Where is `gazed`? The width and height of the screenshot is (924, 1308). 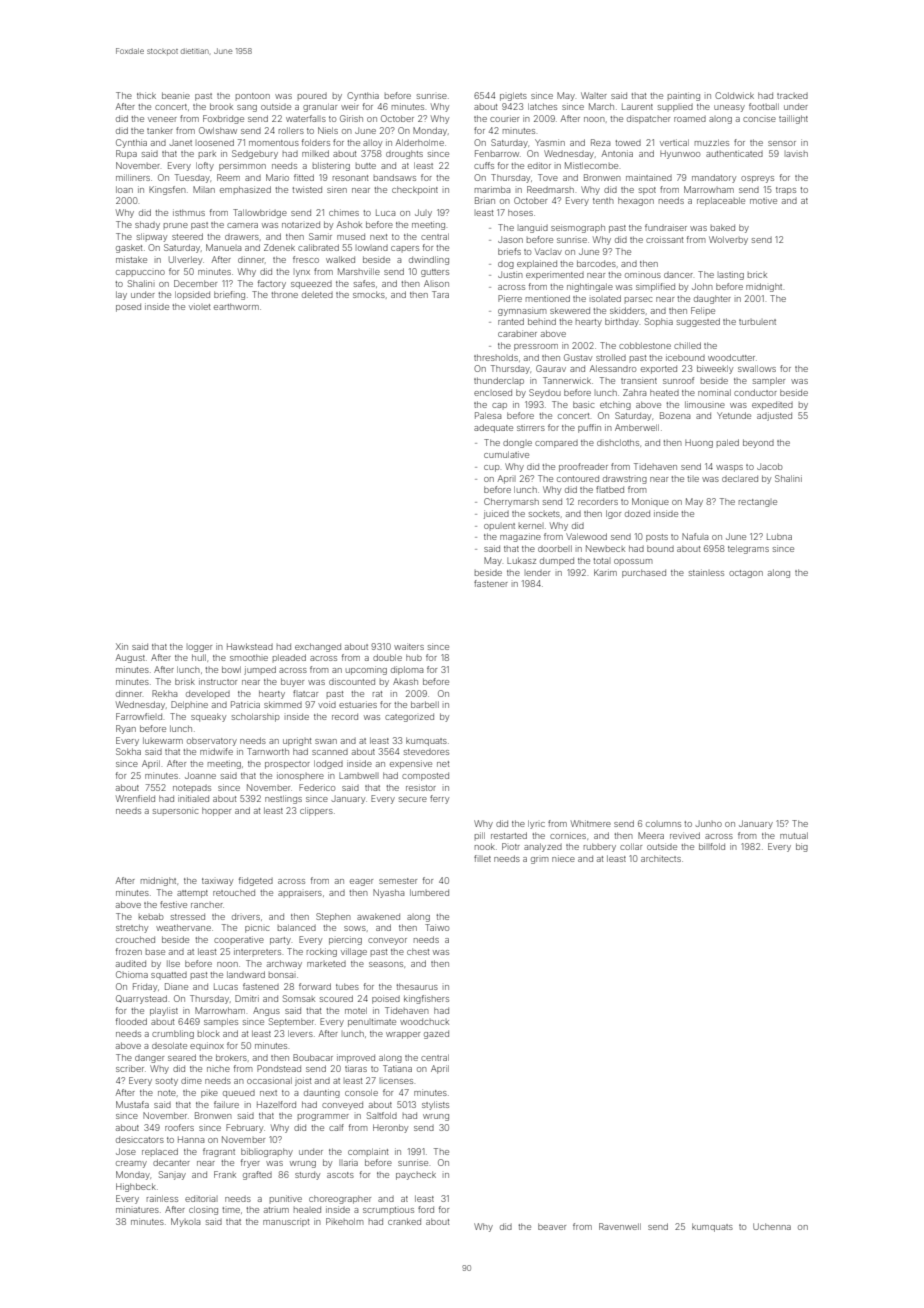
gazed is located at coordinates (436, 1034).
